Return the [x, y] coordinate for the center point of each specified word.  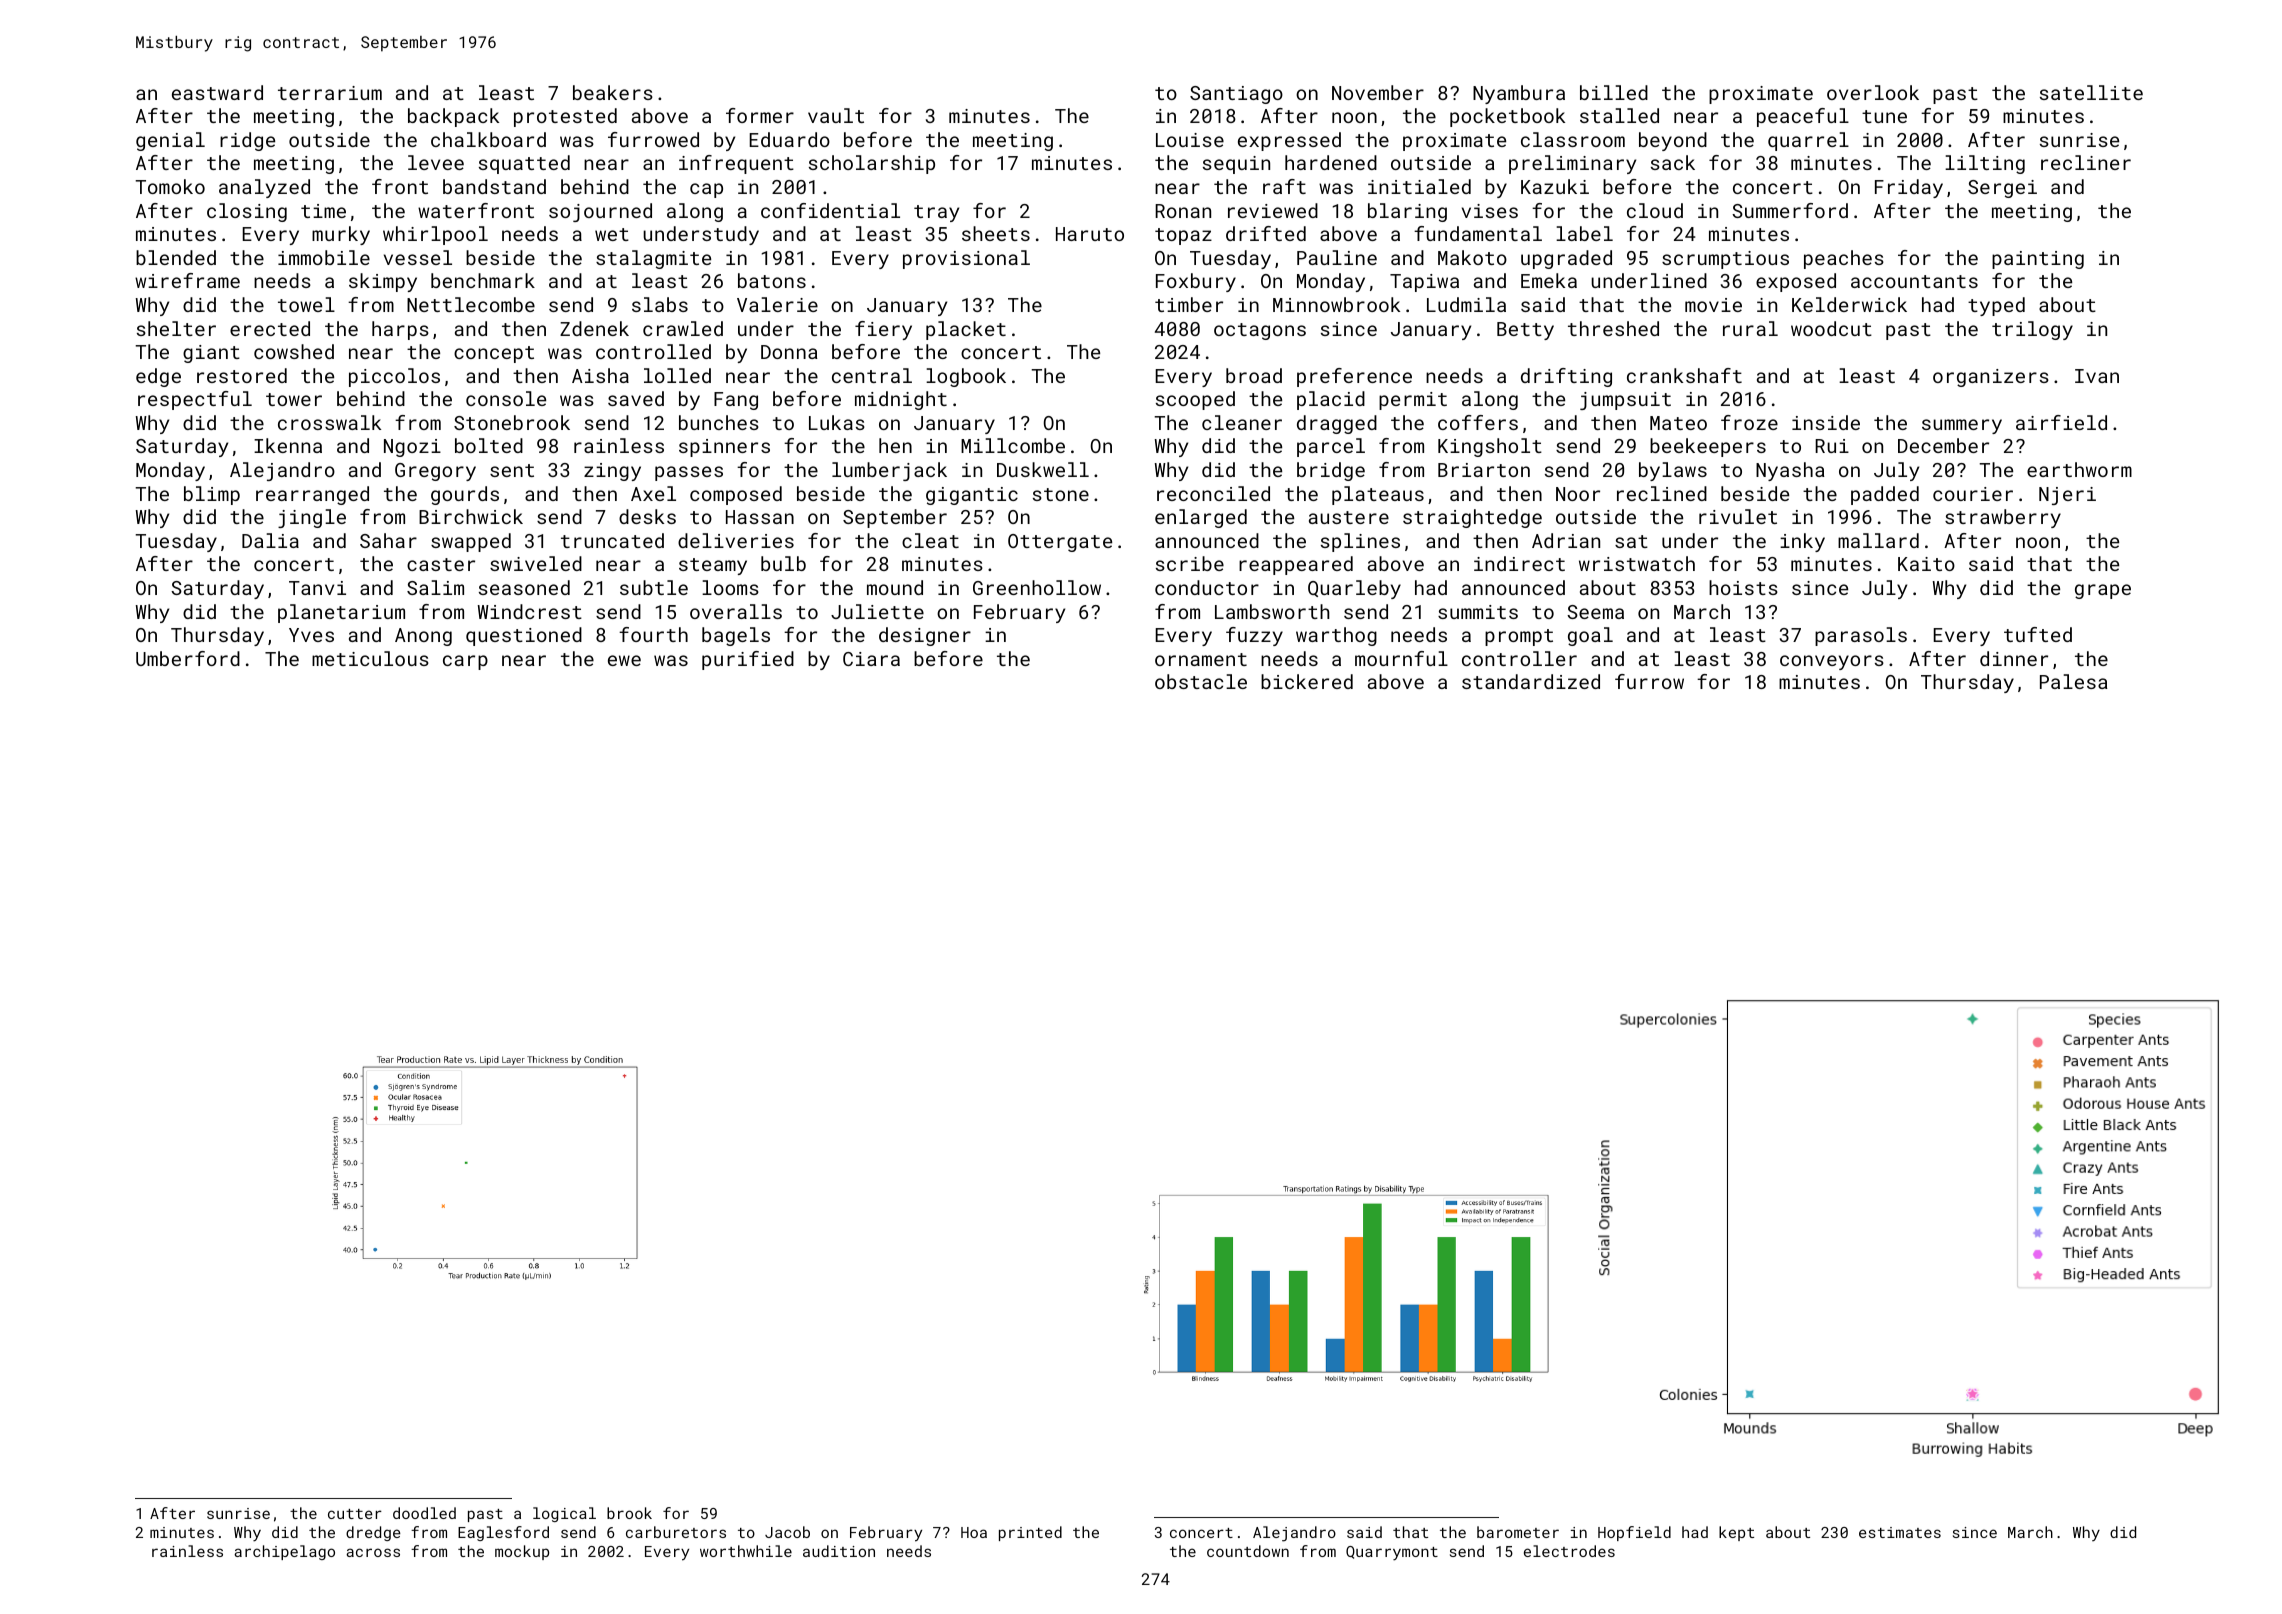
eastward [217, 92]
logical [564, 1514]
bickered [1307, 681]
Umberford [188, 658]
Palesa [2073, 681]
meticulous [370, 658]
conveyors [1832, 662]
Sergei [2002, 189]
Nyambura [1519, 94]
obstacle [1201, 681]
